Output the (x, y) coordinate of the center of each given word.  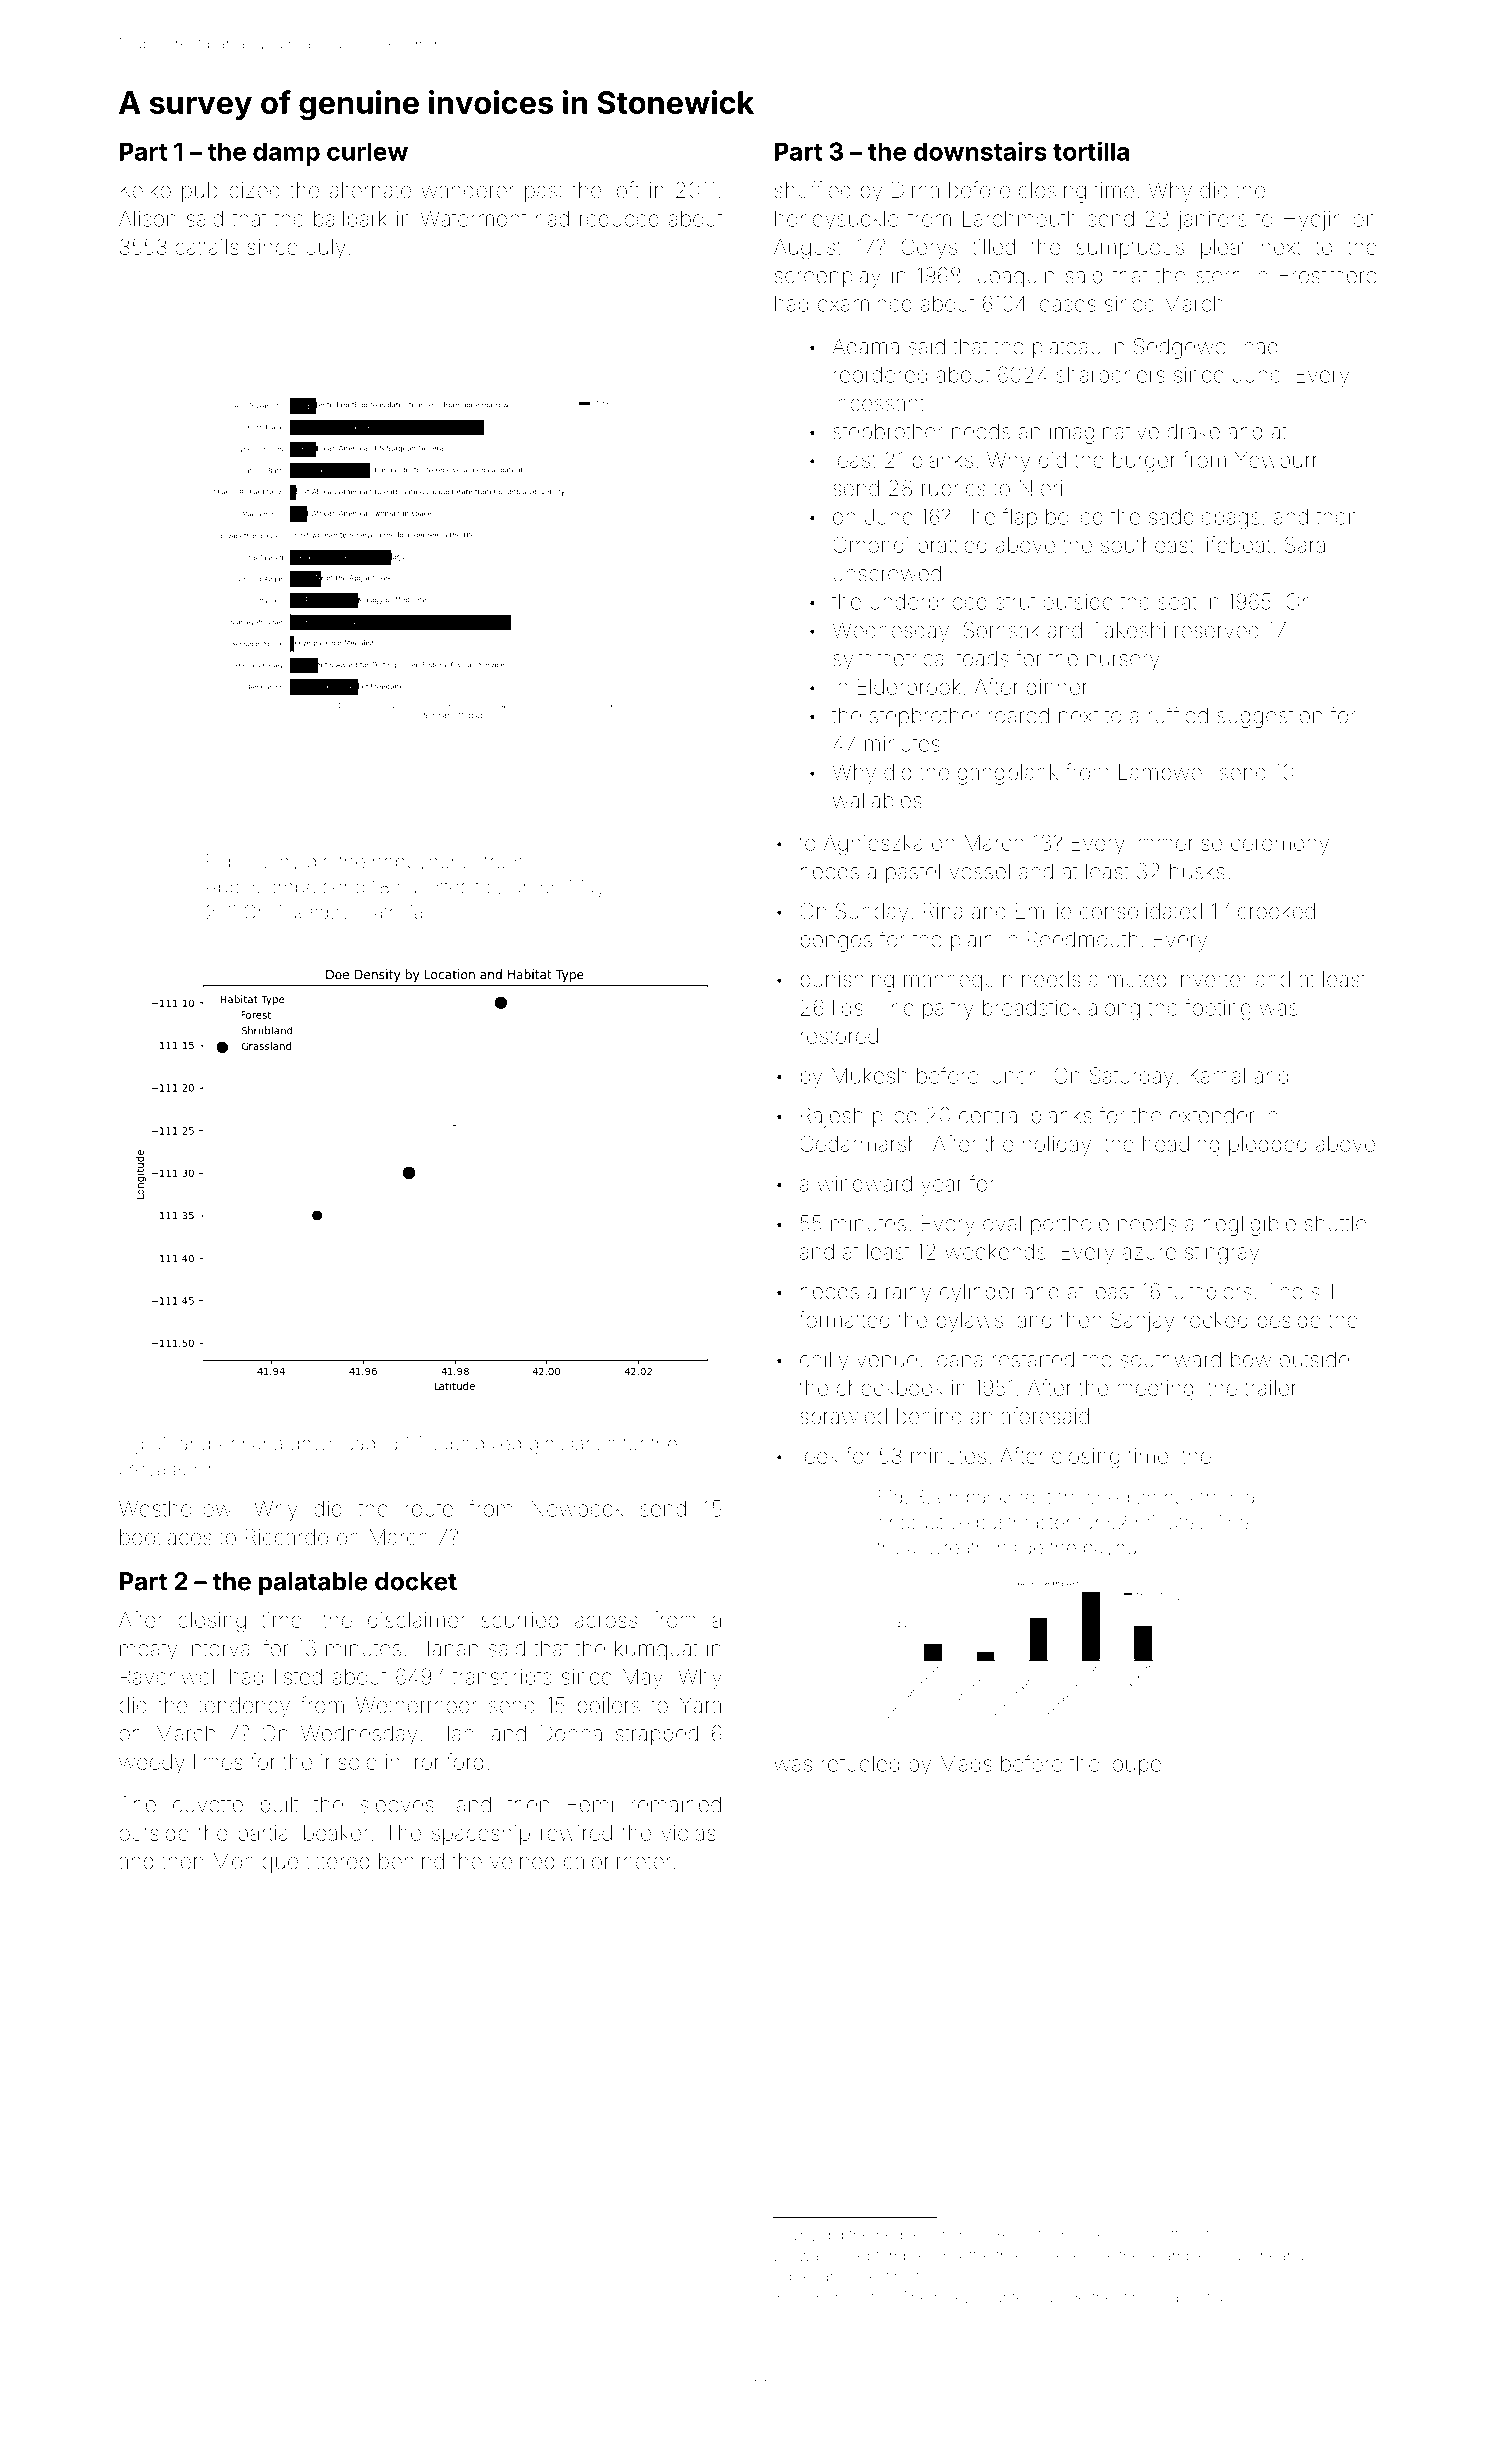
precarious (827, 2277)
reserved (1217, 630)
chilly (824, 1361)
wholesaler (1157, 2297)
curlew (367, 151)
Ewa (804, 2255)
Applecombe (260, 889)
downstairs (980, 151)
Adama (865, 346)
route (429, 1509)
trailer (1271, 1388)
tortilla (1091, 151)
